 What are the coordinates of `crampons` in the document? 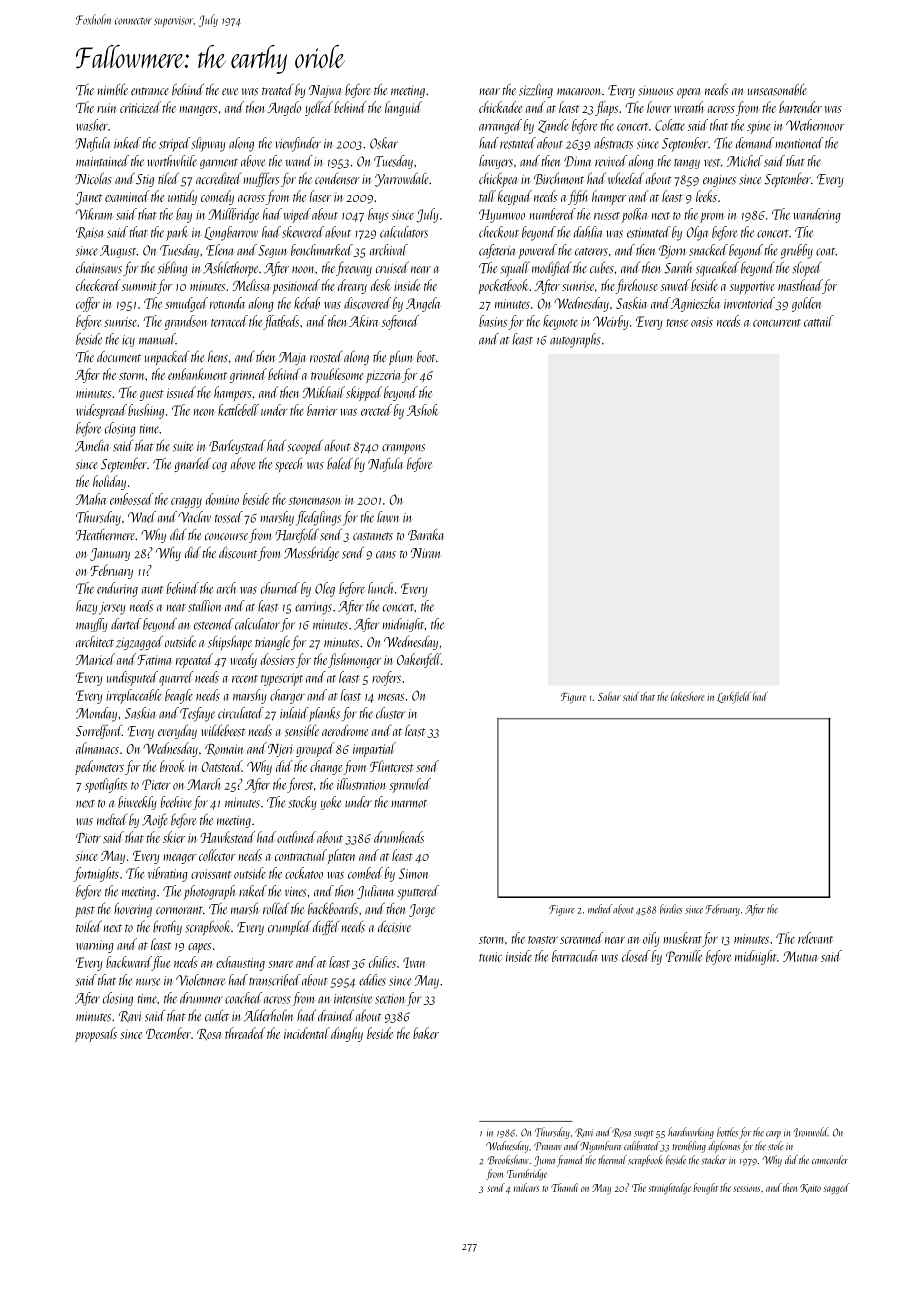 It's located at (403, 449).
